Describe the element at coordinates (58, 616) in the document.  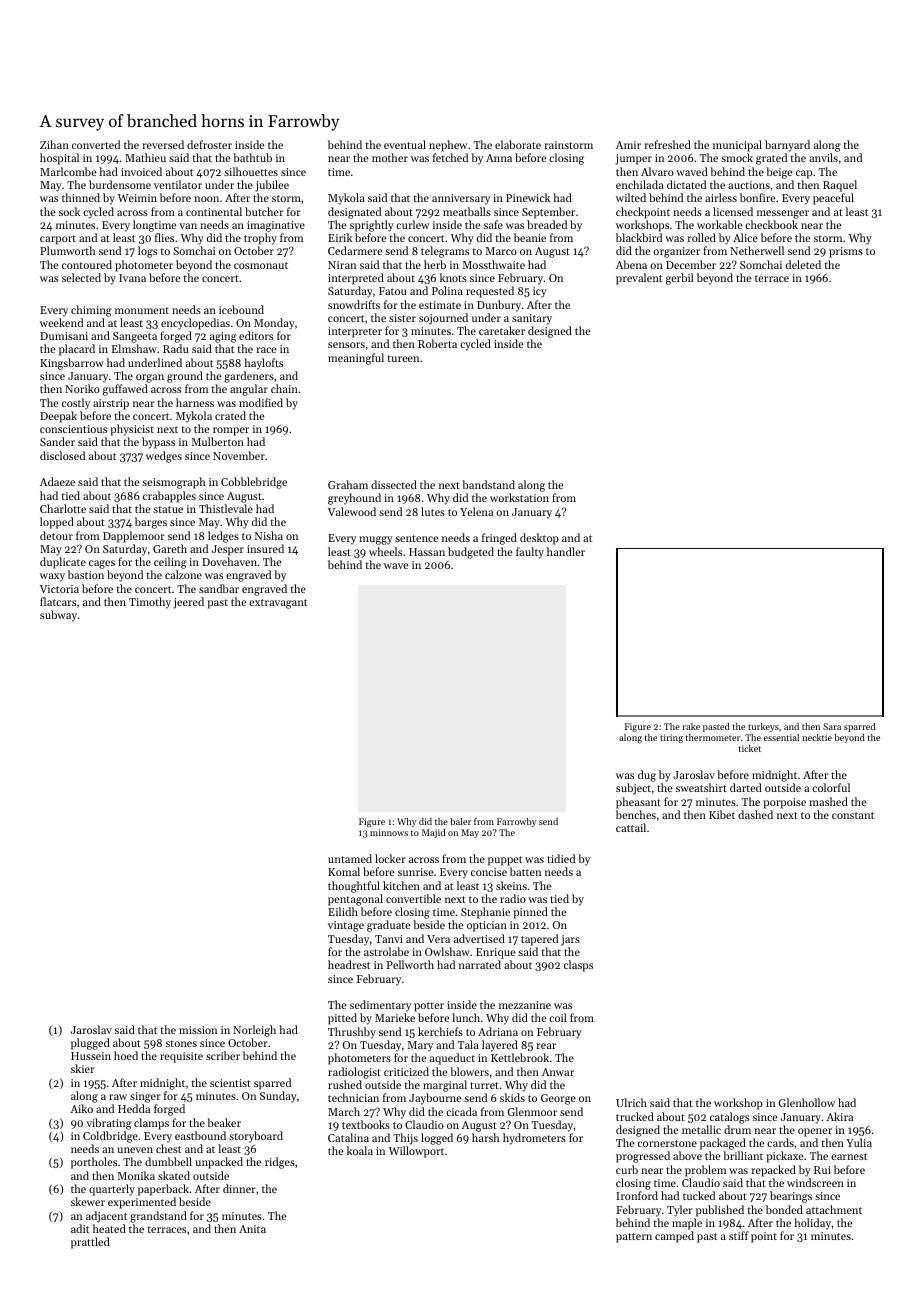
I see `subway` at that location.
